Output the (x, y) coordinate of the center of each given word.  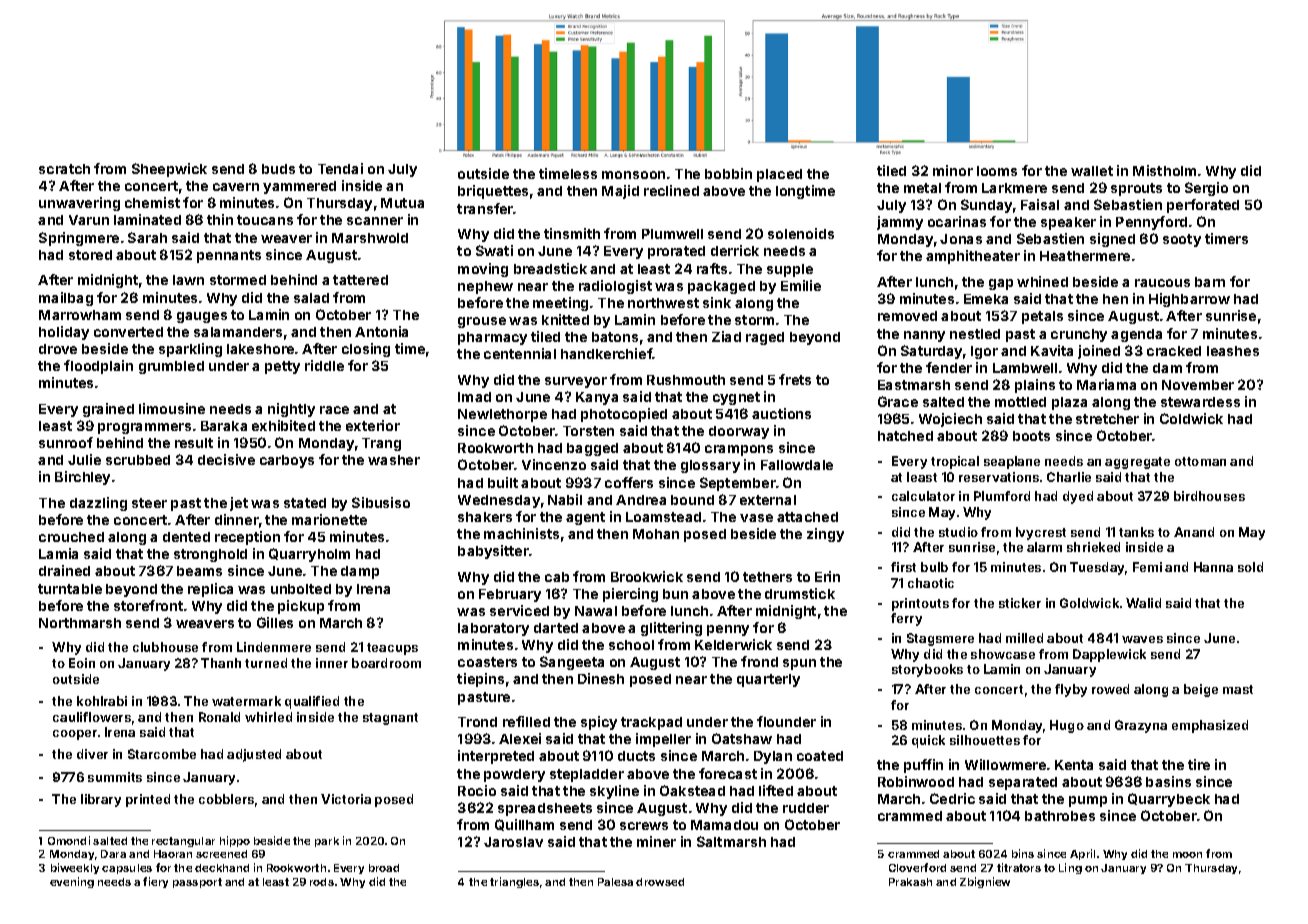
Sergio (1206, 189)
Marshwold (370, 238)
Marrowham (80, 315)
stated (305, 503)
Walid (1143, 603)
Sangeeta (572, 663)
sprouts (1136, 189)
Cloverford (917, 867)
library (101, 800)
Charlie (1069, 477)
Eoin (82, 663)
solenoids (801, 233)
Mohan (656, 534)
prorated (676, 252)
